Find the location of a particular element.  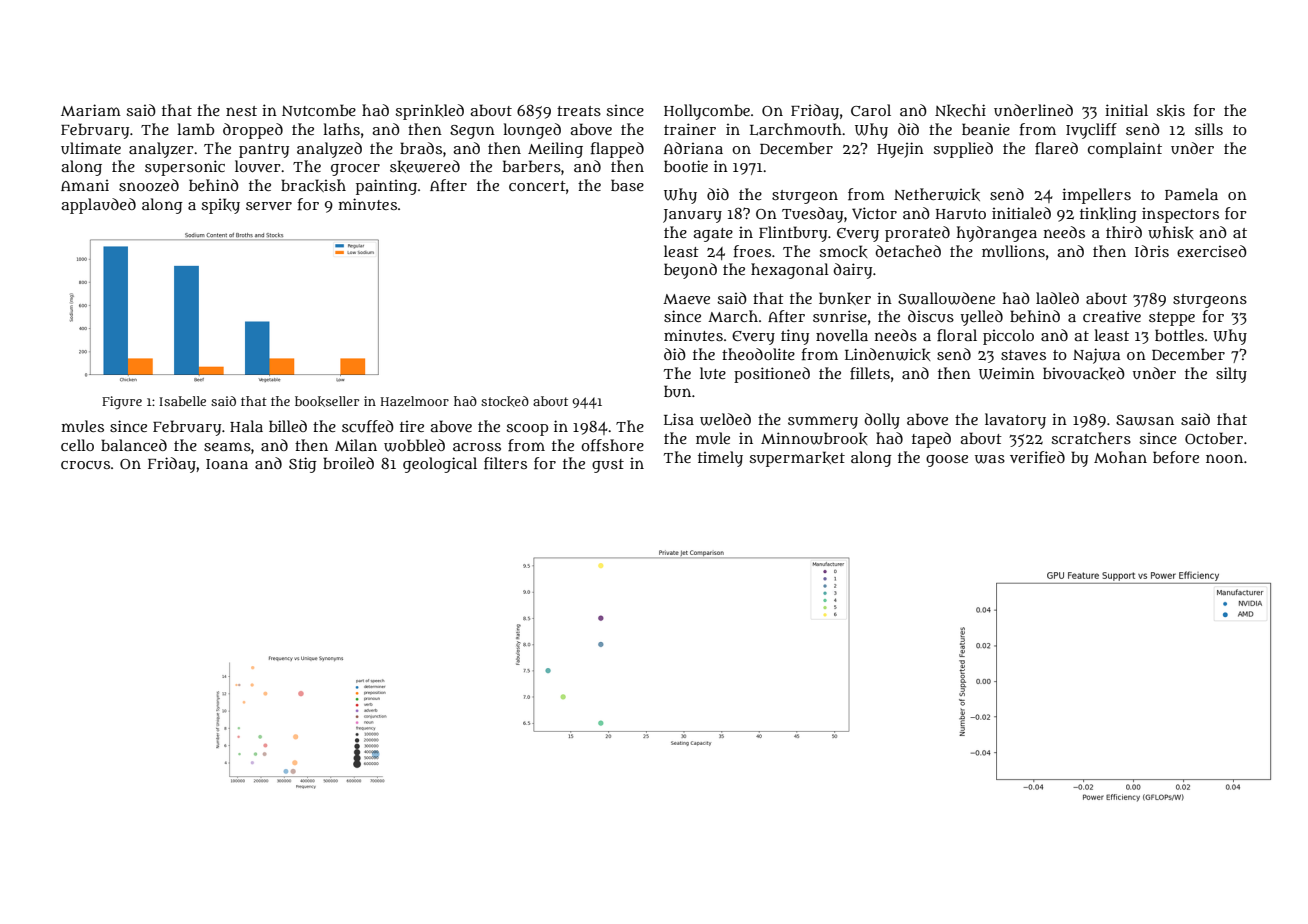

tiny is located at coordinates (795, 337).
